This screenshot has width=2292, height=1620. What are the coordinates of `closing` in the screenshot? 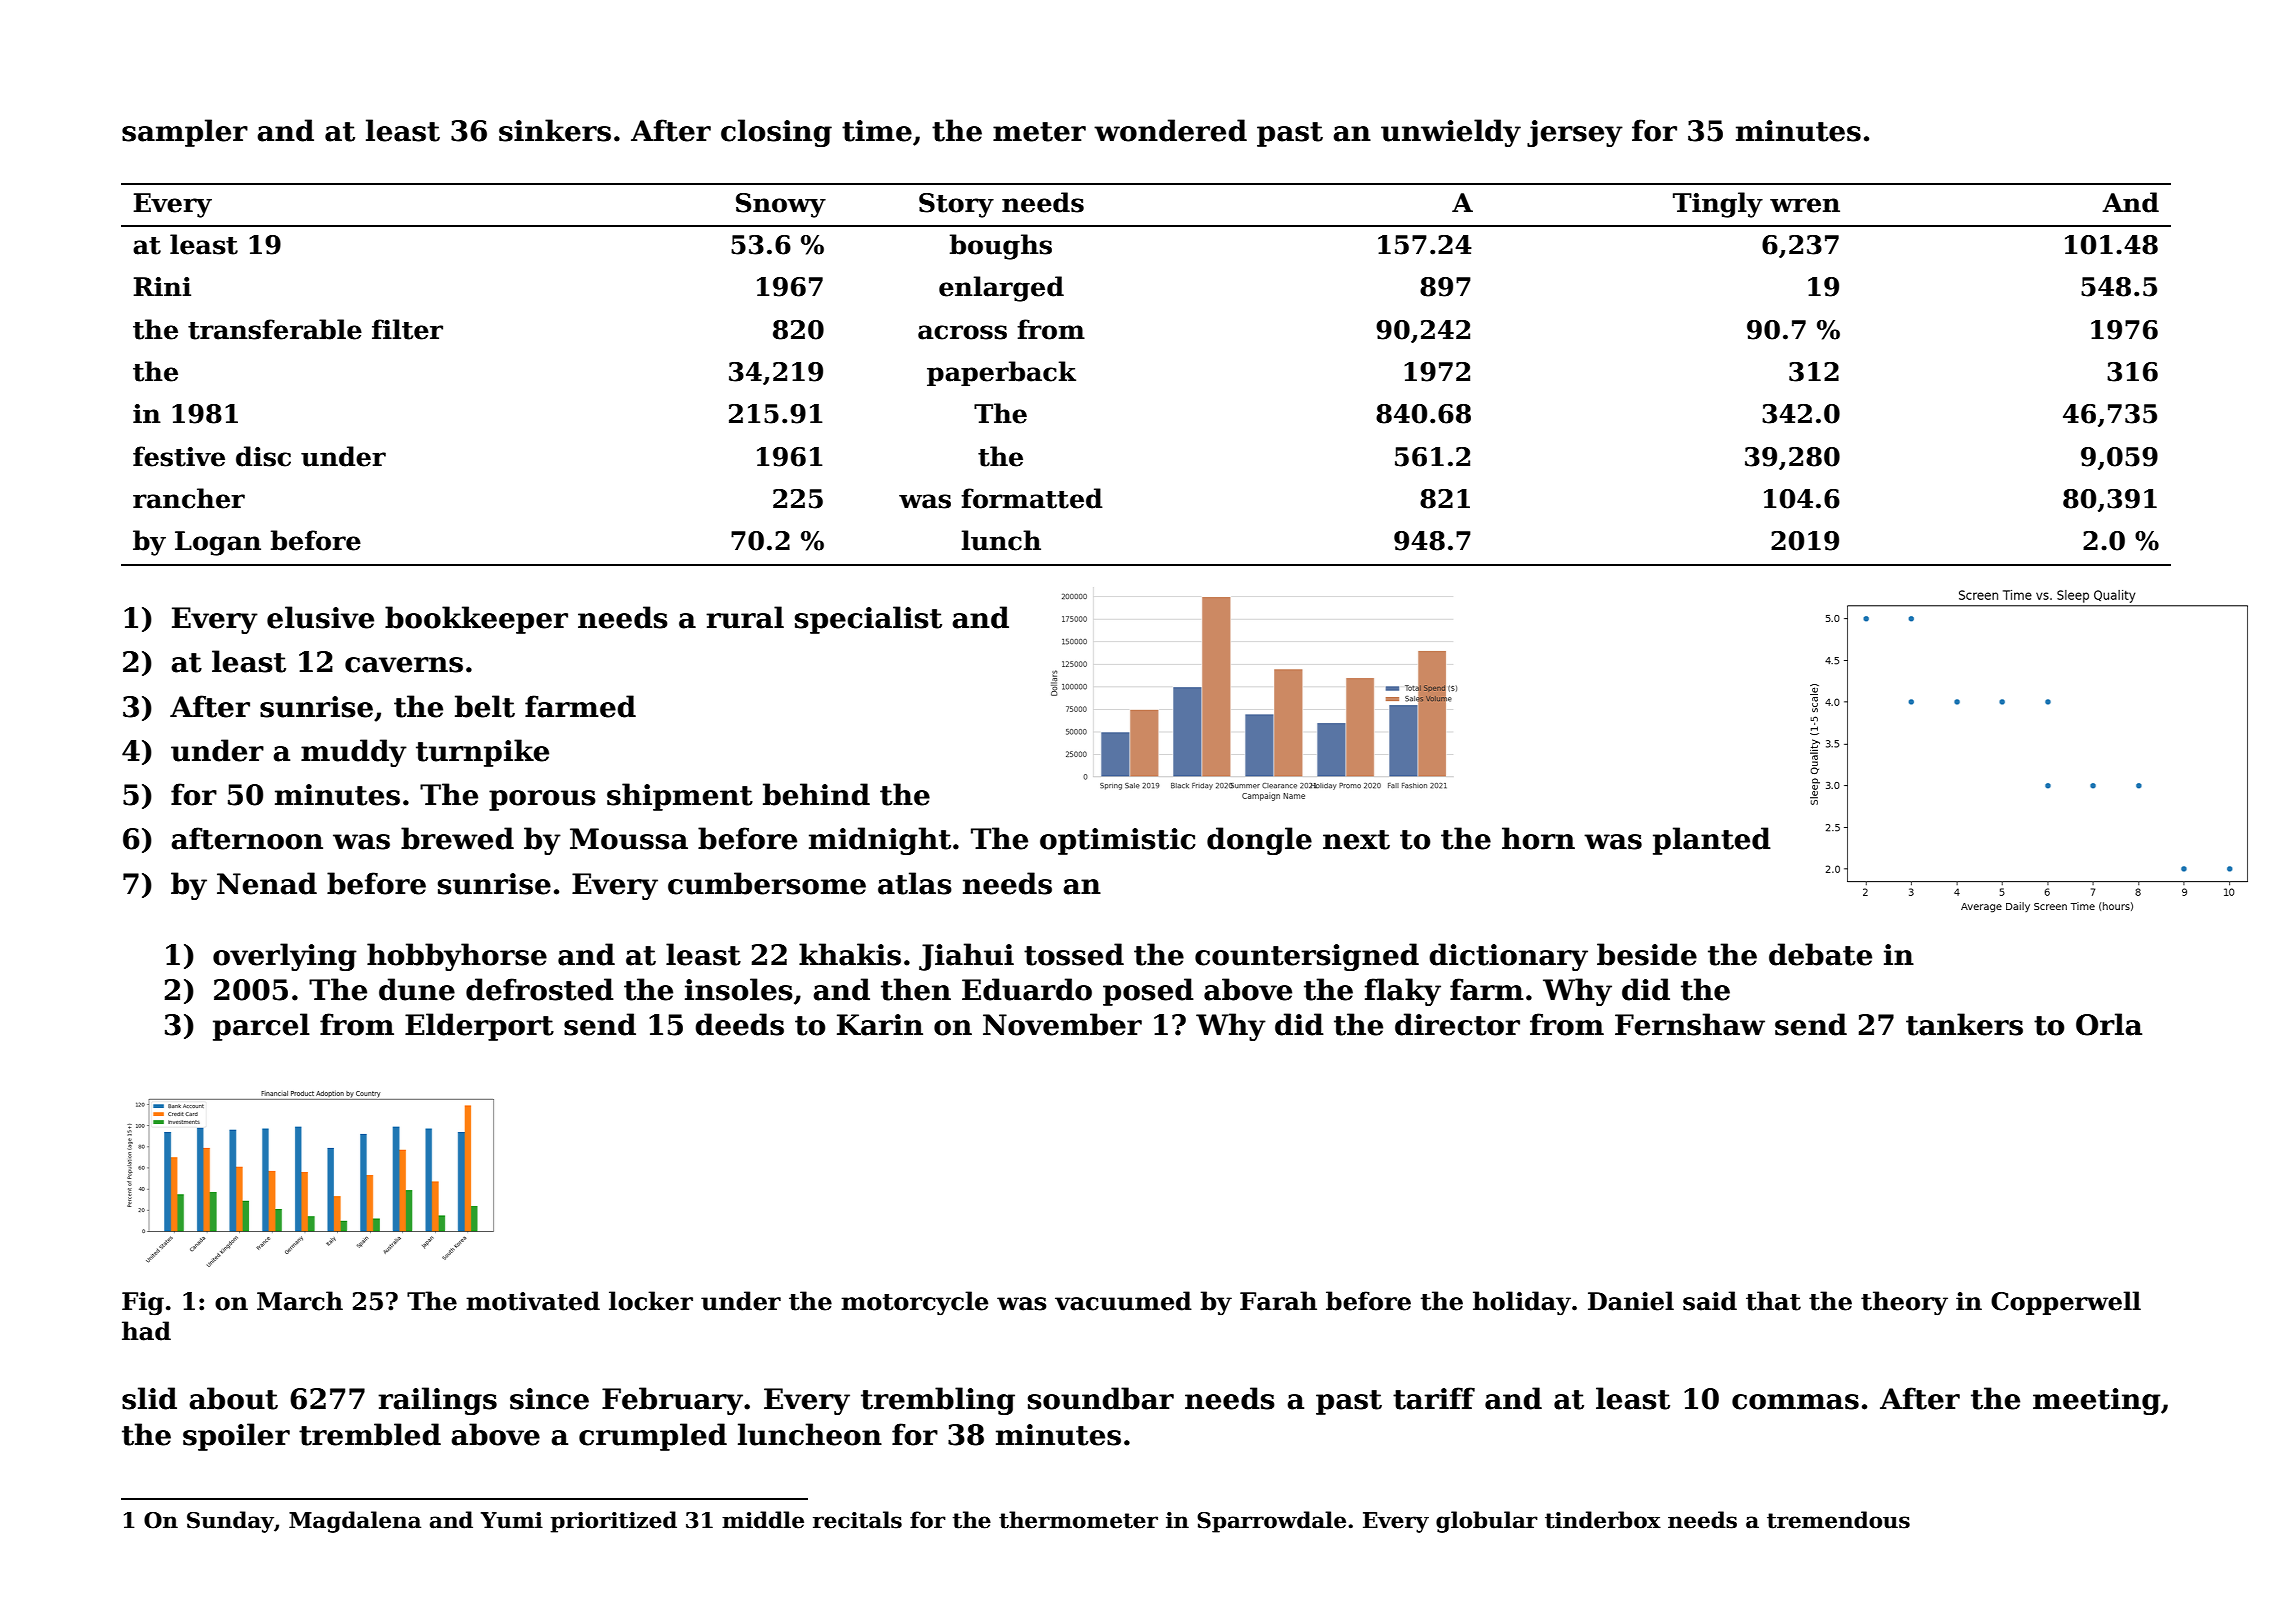 It's located at (776, 133).
